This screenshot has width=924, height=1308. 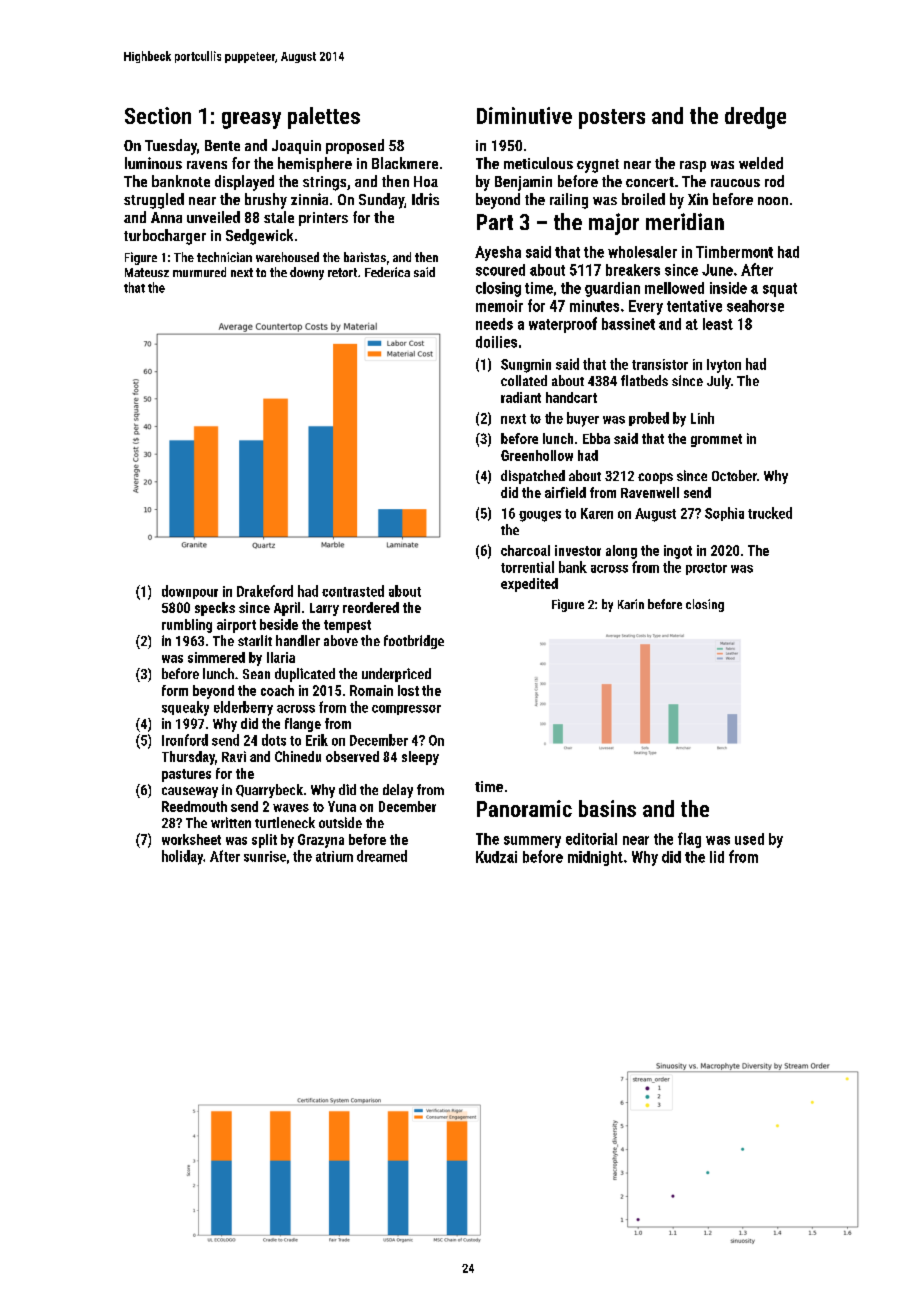 What do you see at coordinates (222, 145) in the screenshot?
I see `Bente` at bounding box center [222, 145].
